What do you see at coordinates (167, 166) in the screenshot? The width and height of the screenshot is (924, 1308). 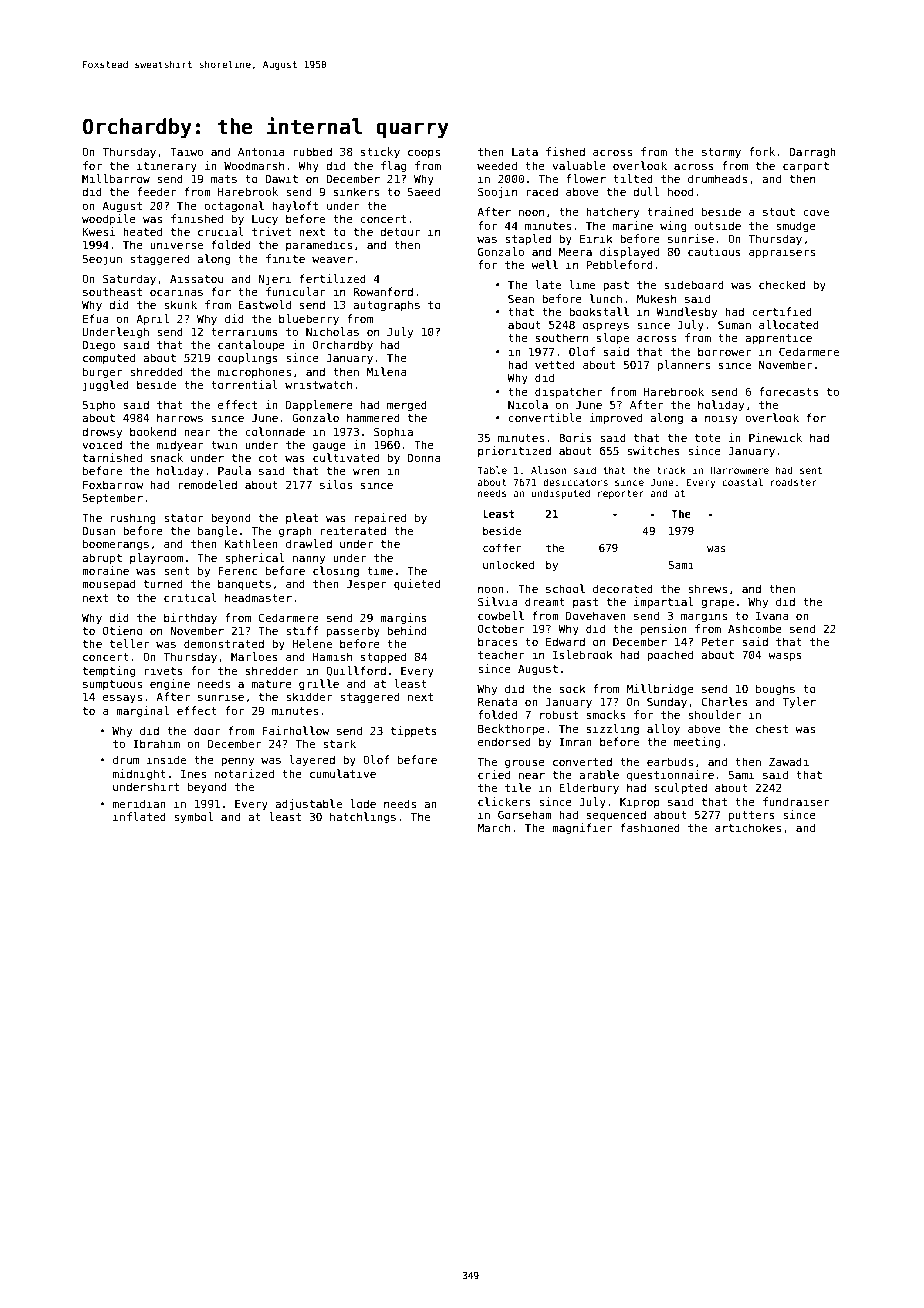 I see `itinerary` at bounding box center [167, 166].
